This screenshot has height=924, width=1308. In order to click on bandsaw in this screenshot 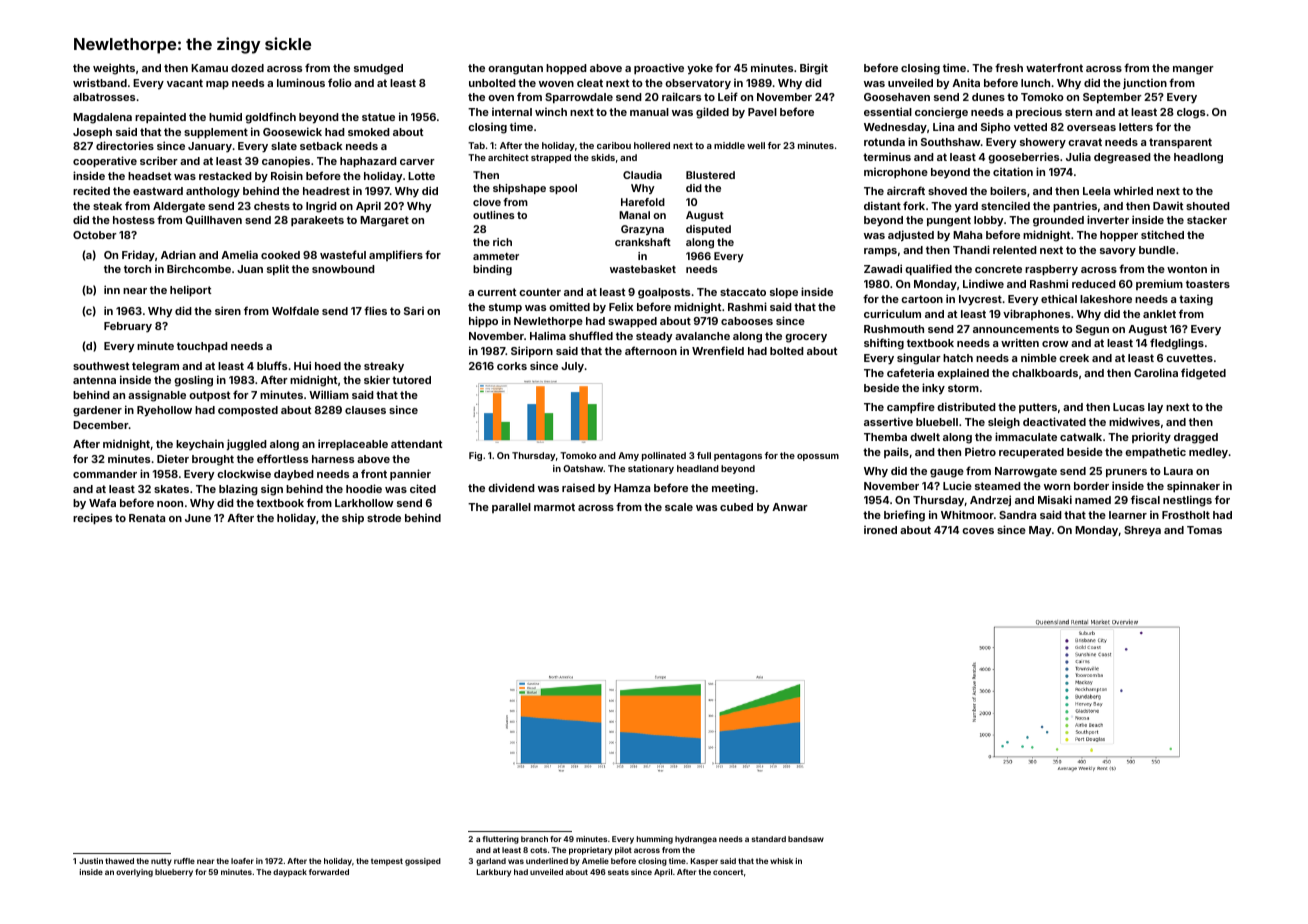, I will do `click(806, 839)`.
